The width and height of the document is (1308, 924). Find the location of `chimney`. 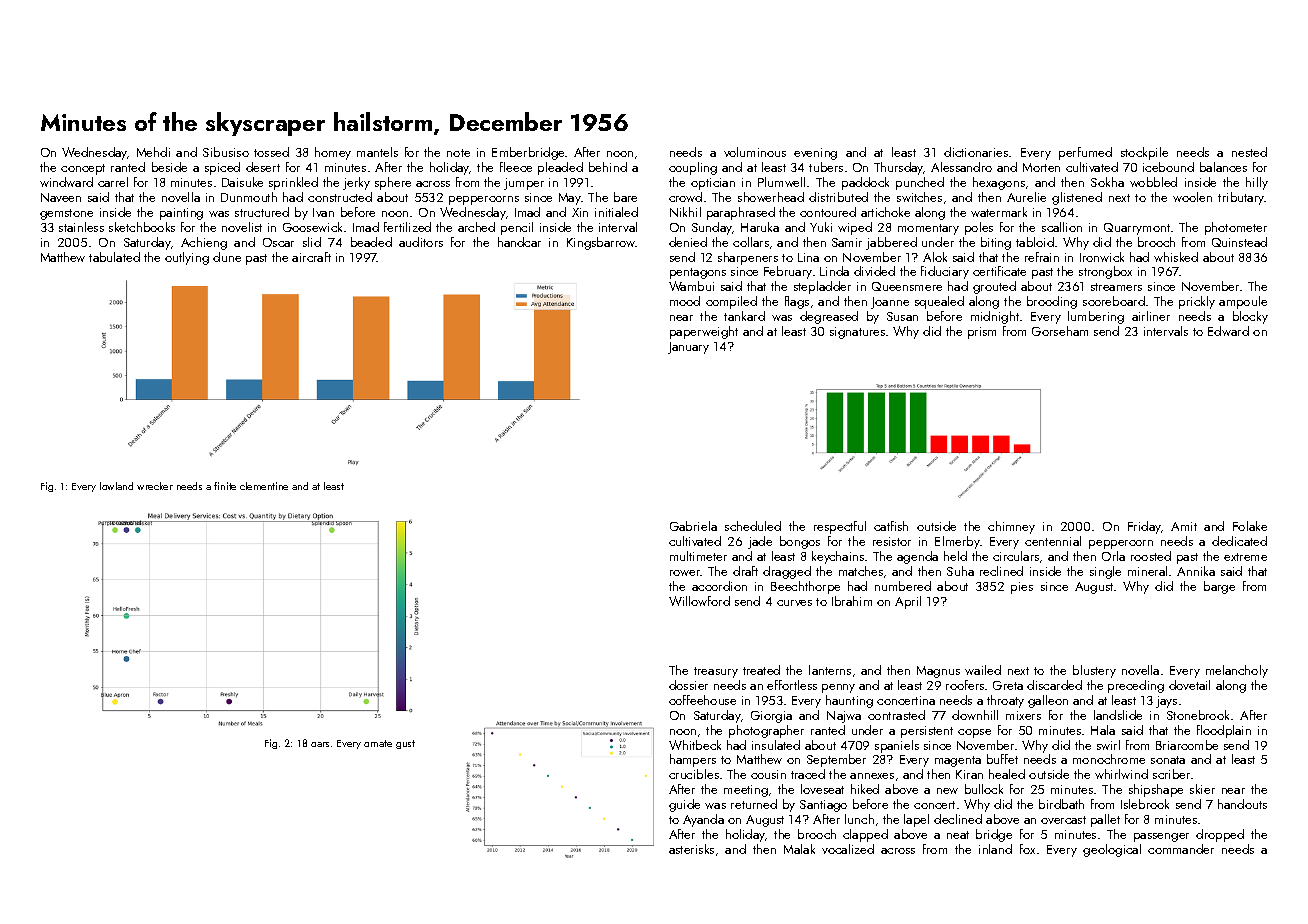

chimney is located at coordinates (1011, 527).
